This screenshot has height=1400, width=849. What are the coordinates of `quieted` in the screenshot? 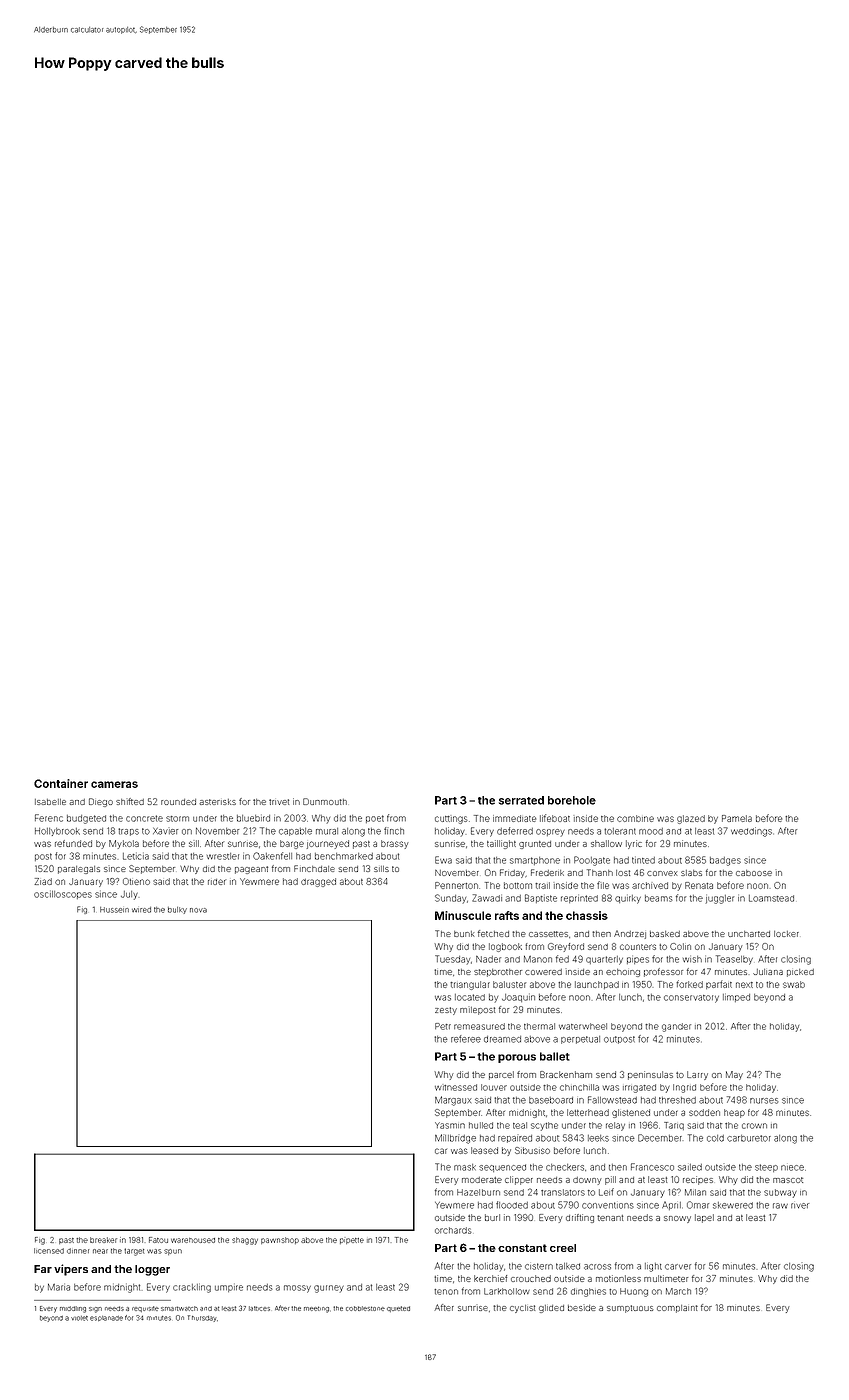 It's located at (398, 1309).
